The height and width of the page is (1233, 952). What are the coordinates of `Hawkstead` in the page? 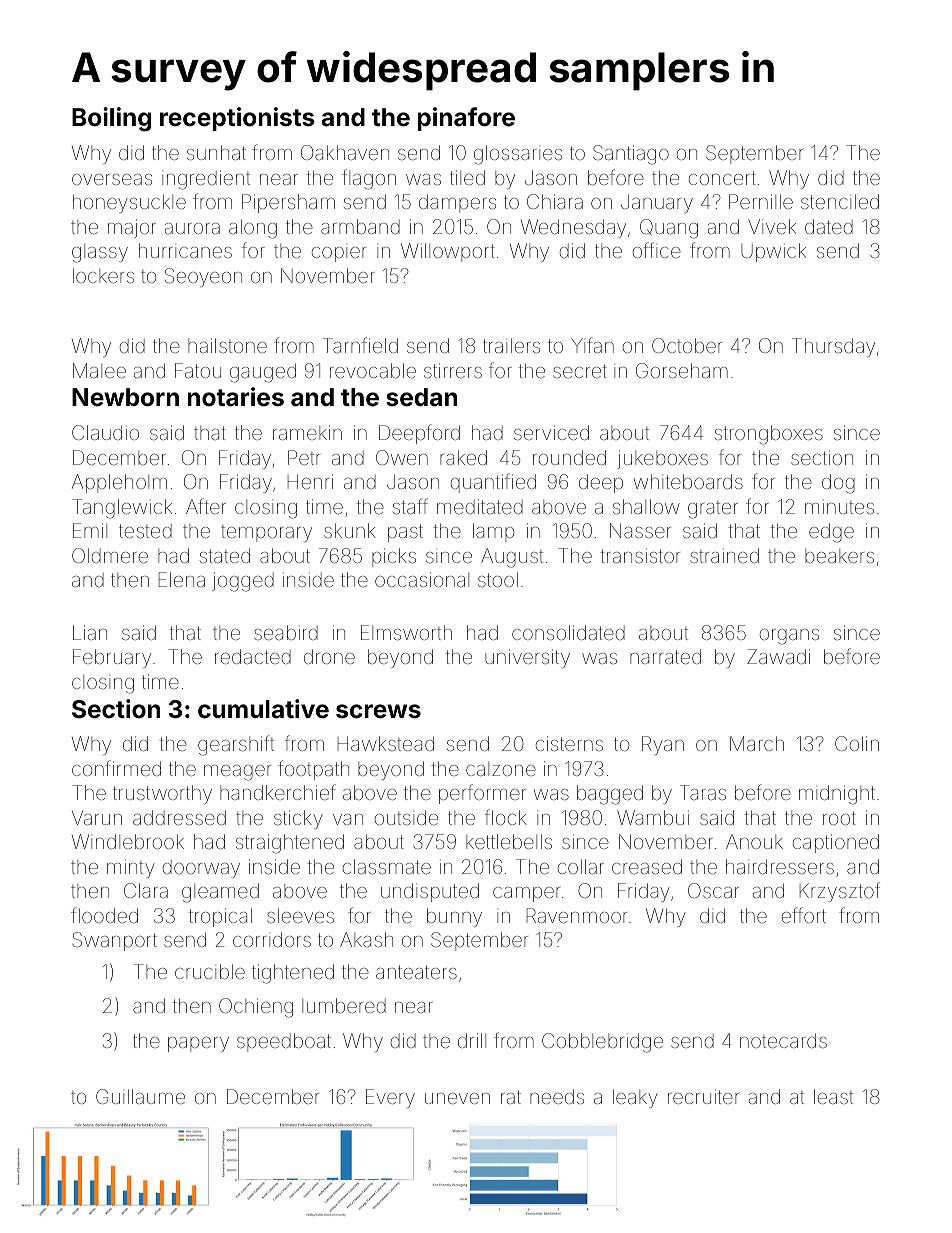 It's located at (386, 743).
